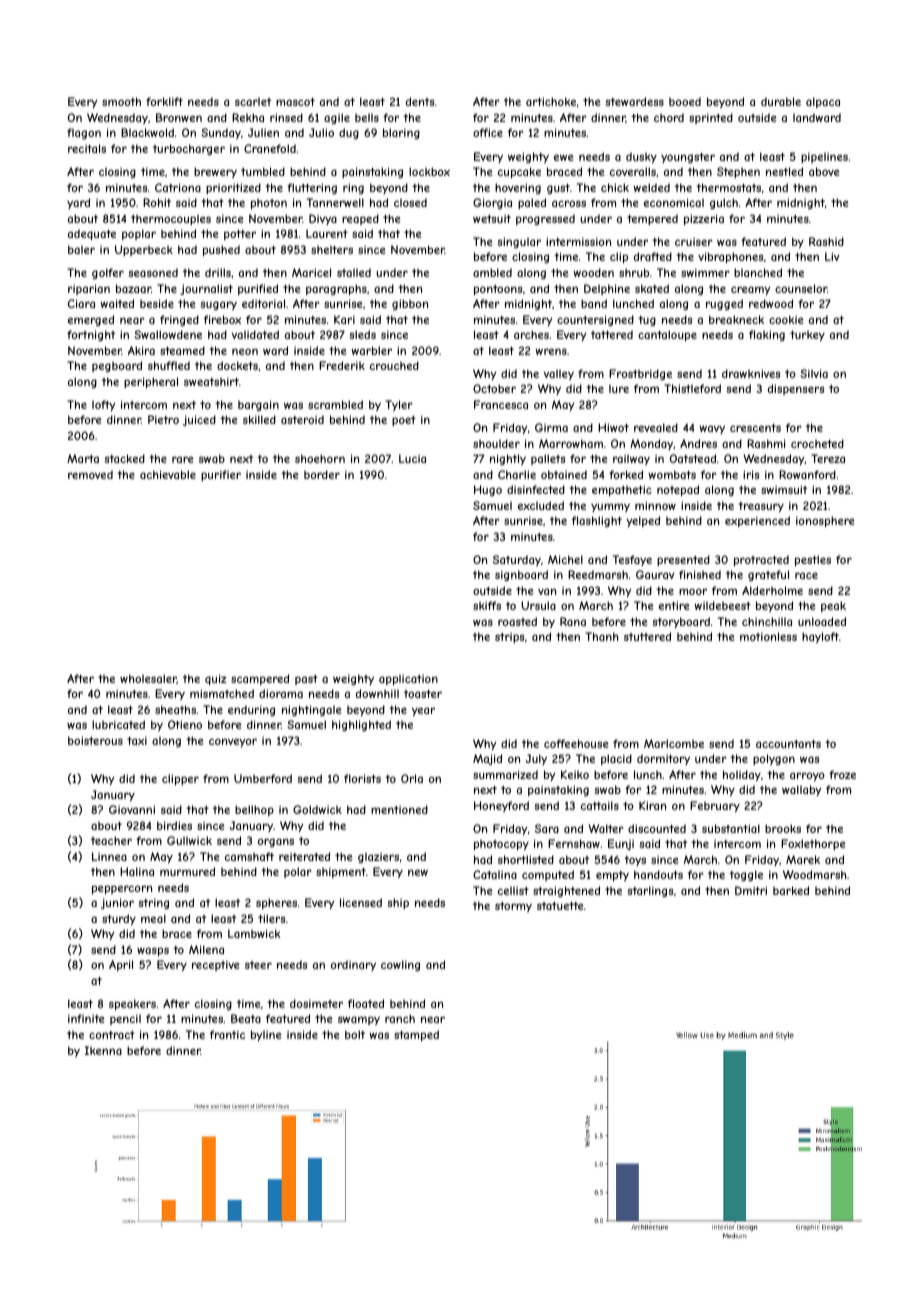 Image resolution: width=924 pixels, height=1308 pixels. Describe the element at coordinates (410, 304) in the page. I see `gibbon` at that location.
